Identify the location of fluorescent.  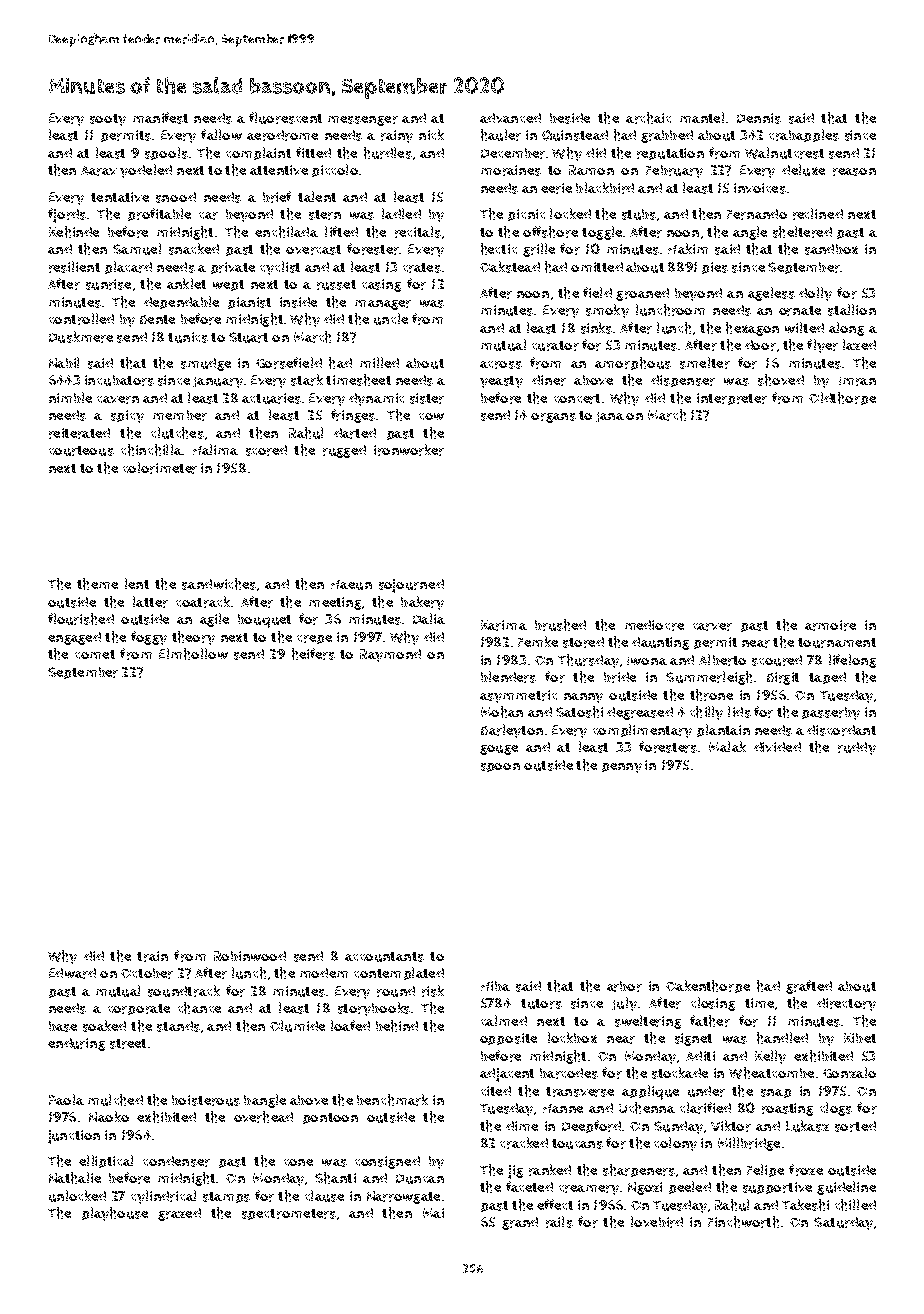
(285, 118).
